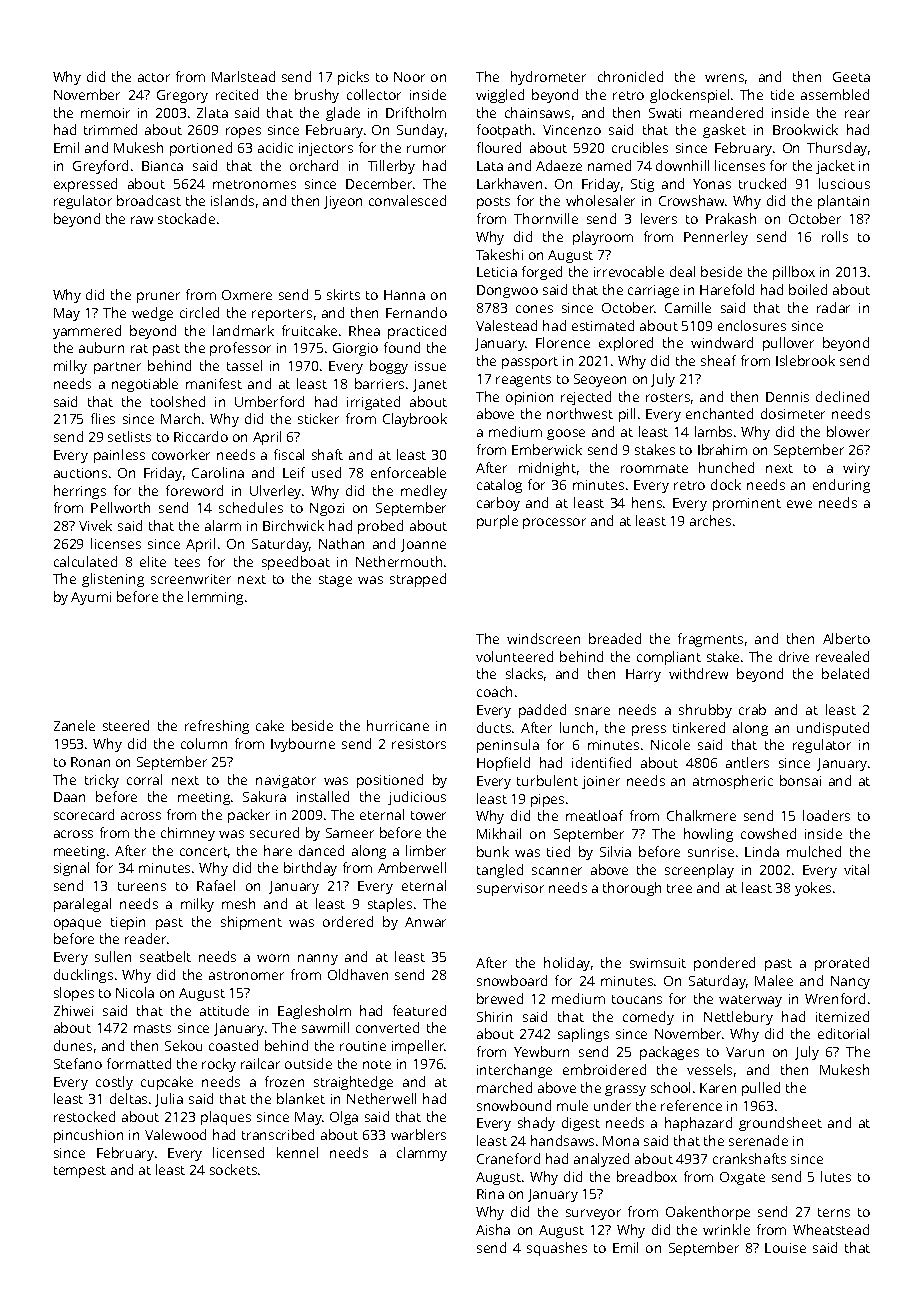 This page has width=924, height=1308. Describe the element at coordinates (794, 656) in the page. I see `drive` at that location.
